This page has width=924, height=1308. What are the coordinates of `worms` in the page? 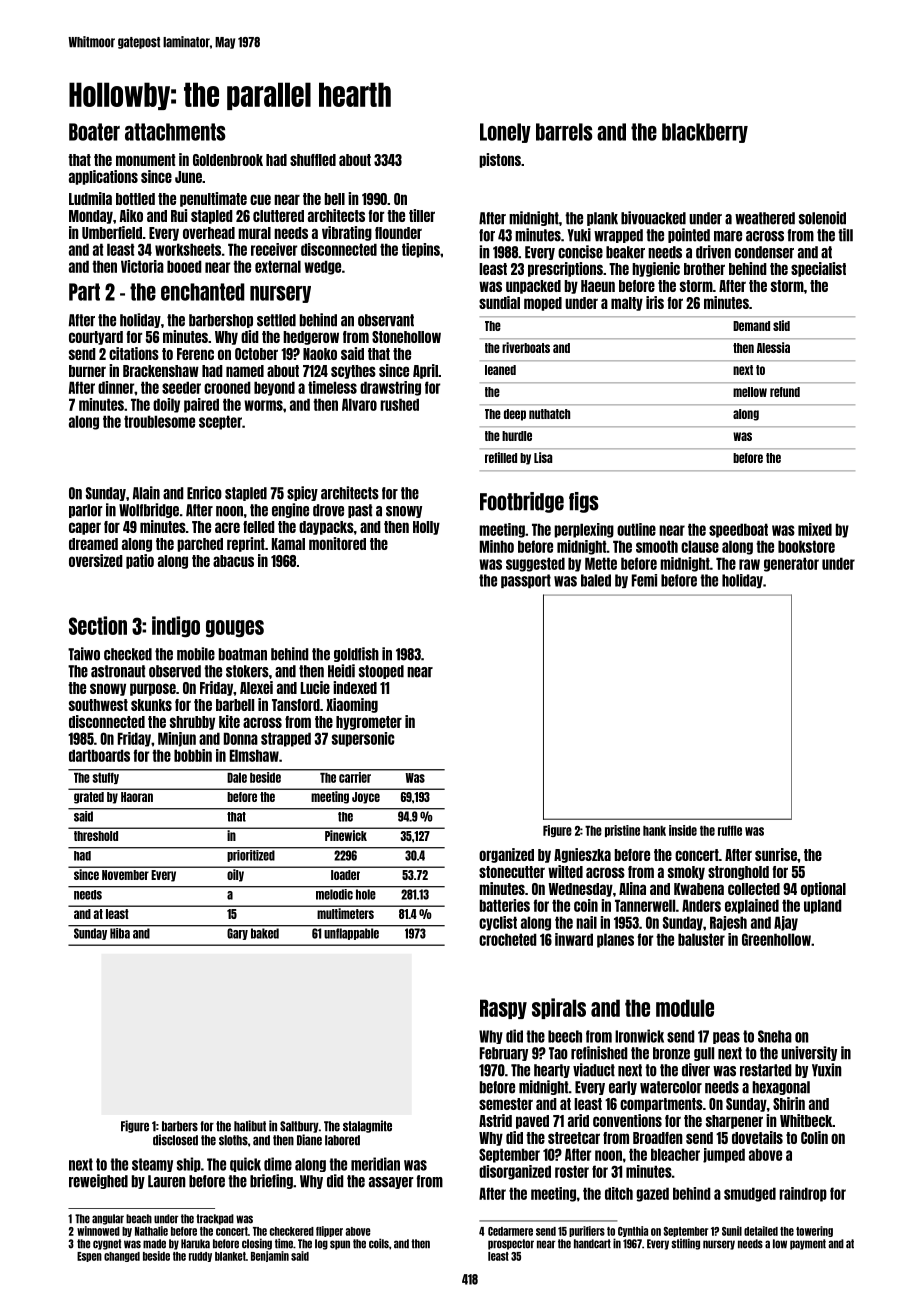 It's located at (263, 405).
